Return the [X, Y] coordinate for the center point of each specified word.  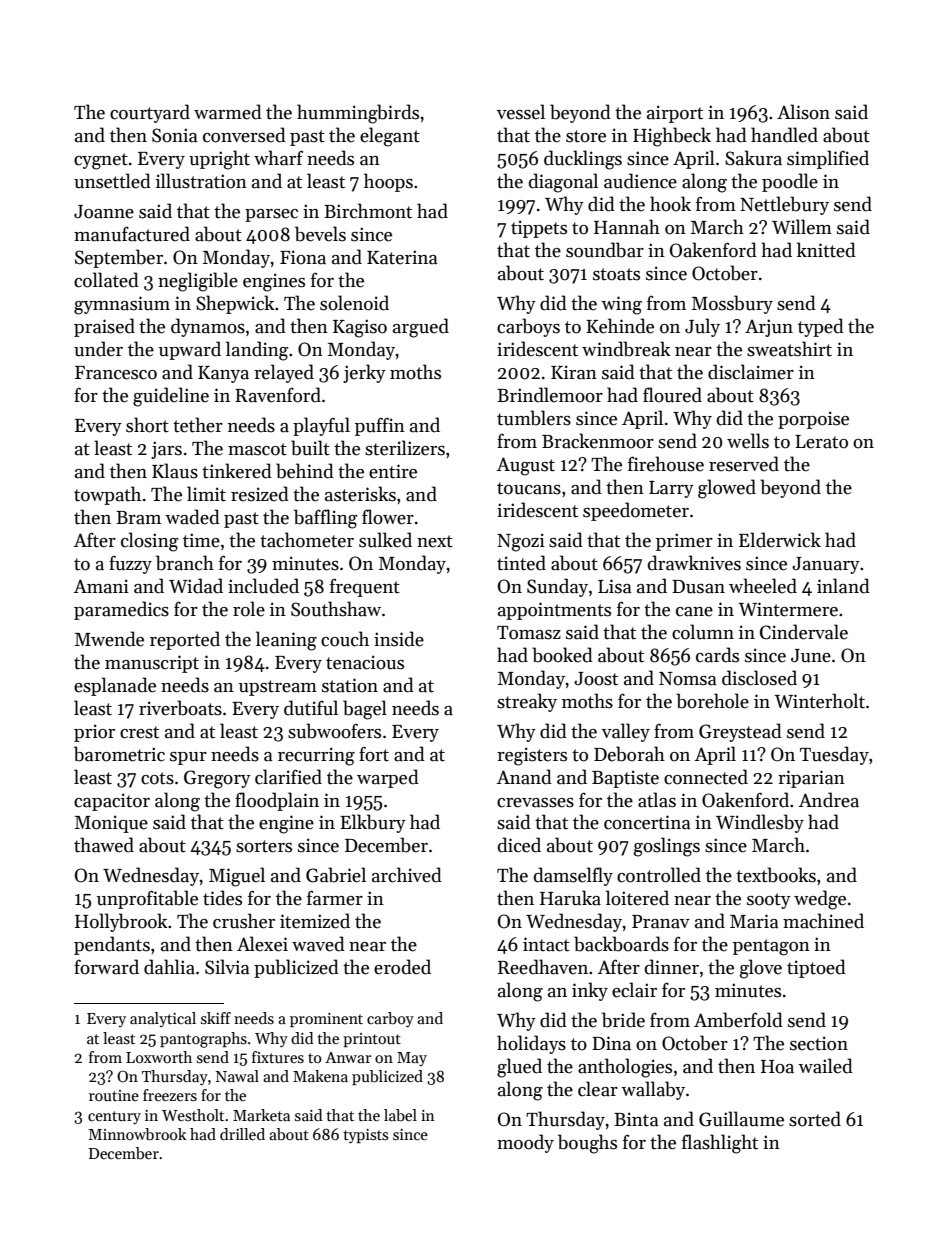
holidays [531, 1044]
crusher [244, 921]
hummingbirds [358, 114]
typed [821, 327]
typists [366, 1136]
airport [675, 114]
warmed [228, 112]
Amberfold [738, 1020]
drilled [242, 1134]
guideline [171, 397]
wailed [825, 1066]
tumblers [534, 418]
